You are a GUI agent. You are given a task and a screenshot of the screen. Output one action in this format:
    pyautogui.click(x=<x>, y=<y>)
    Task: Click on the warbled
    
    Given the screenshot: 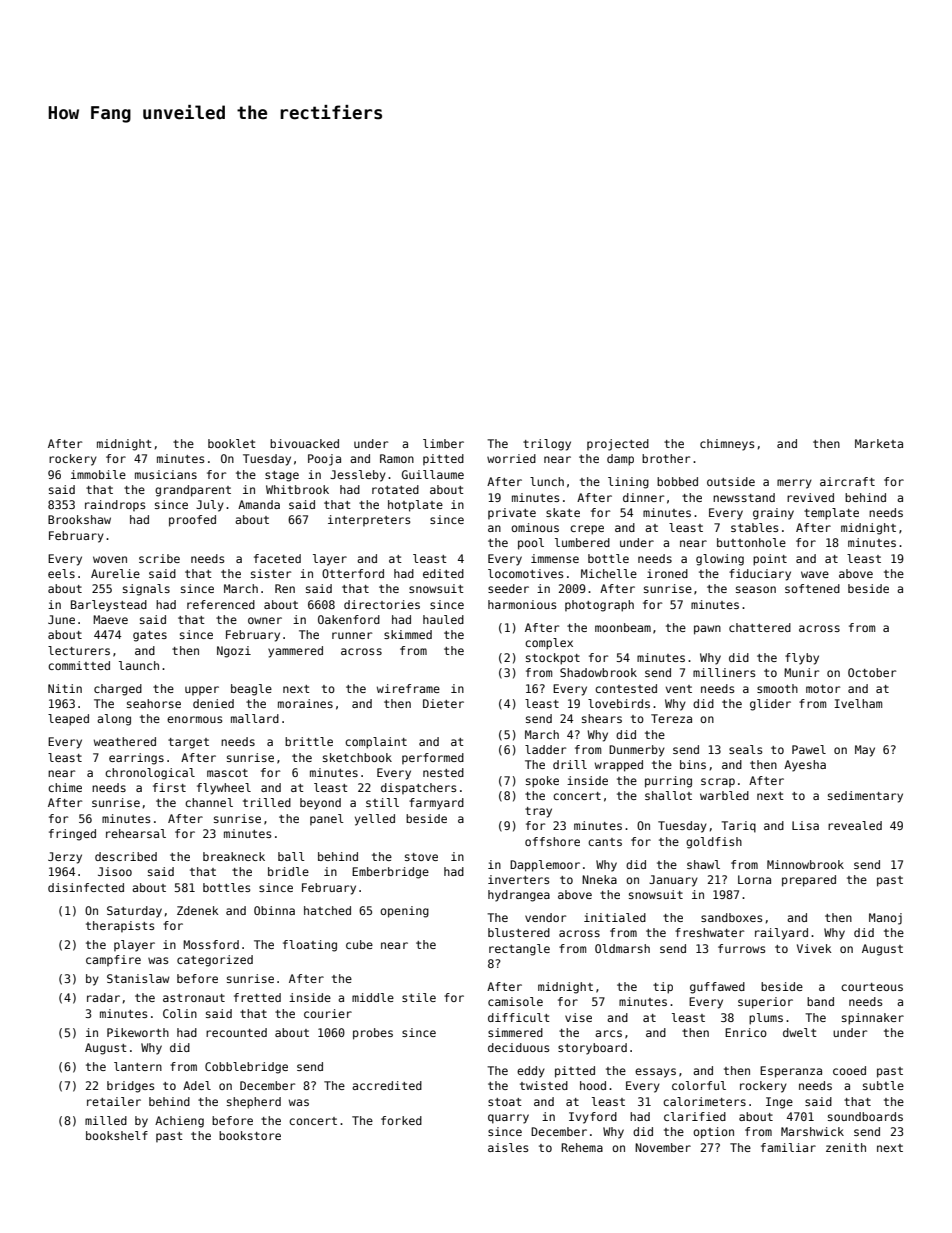 What is the action you would take?
    pyautogui.click(x=724, y=795)
